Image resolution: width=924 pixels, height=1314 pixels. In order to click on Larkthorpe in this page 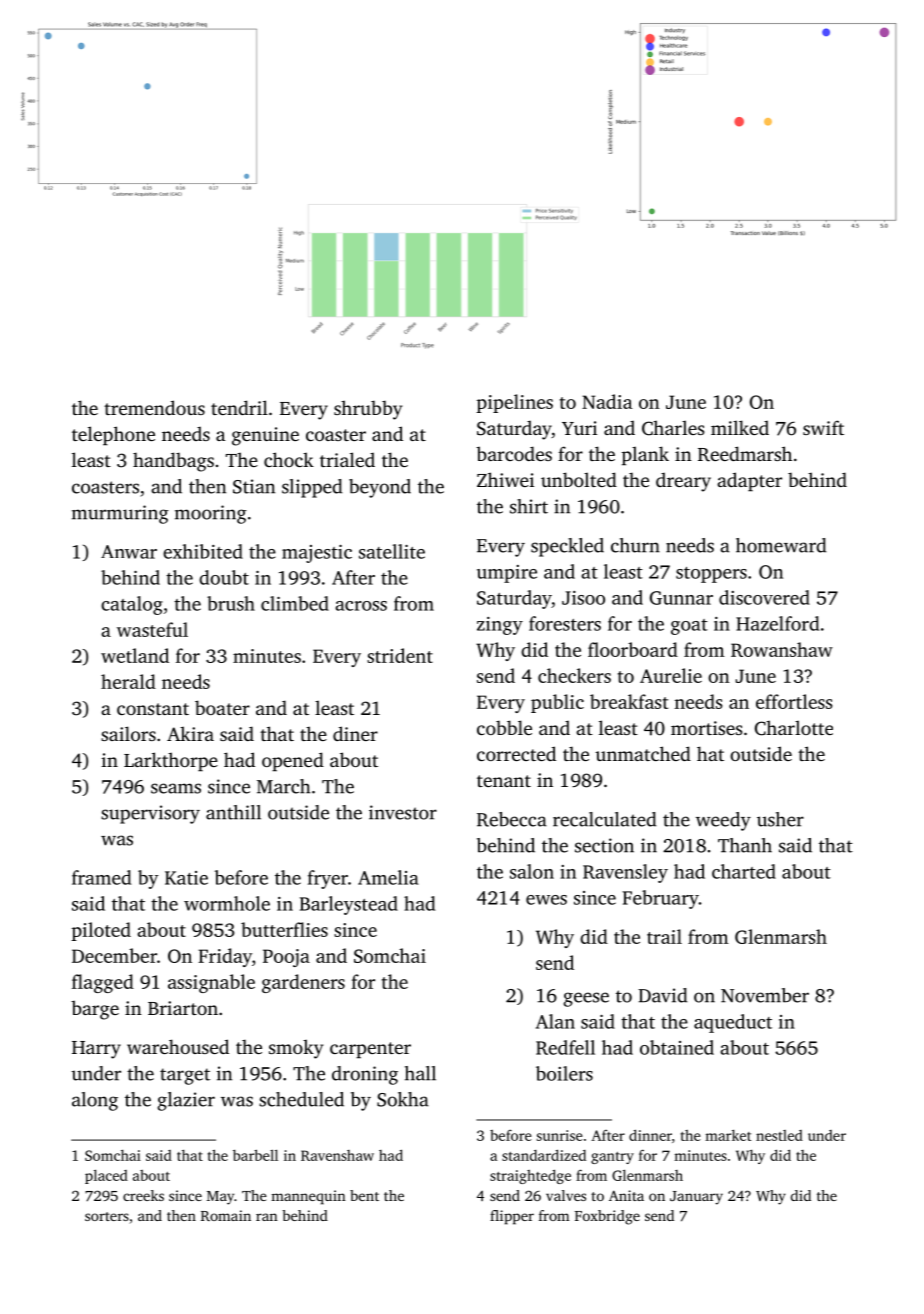, I will do `click(171, 761)`.
